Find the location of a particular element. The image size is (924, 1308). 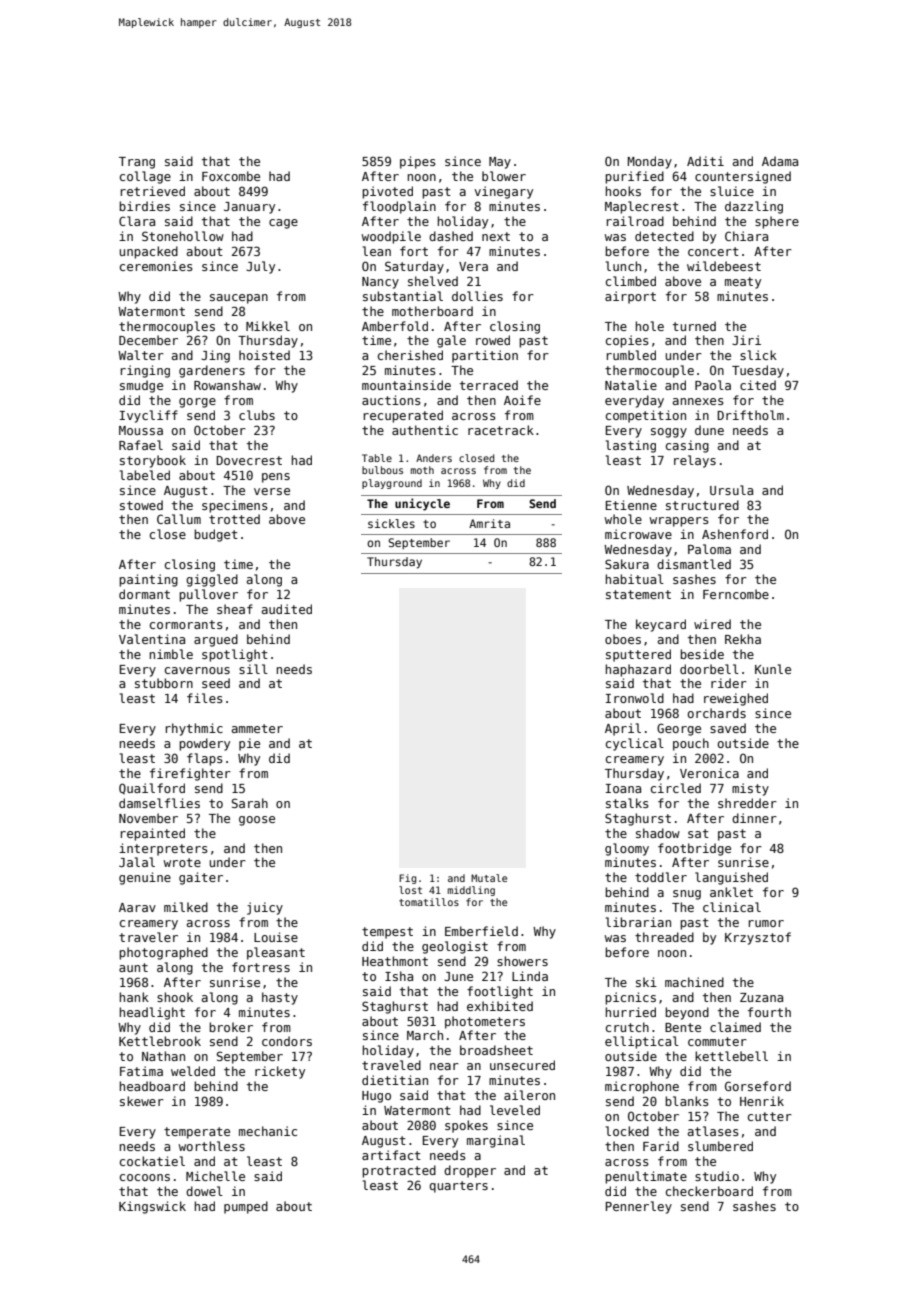

woodpile is located at coordinates (391, 237).
